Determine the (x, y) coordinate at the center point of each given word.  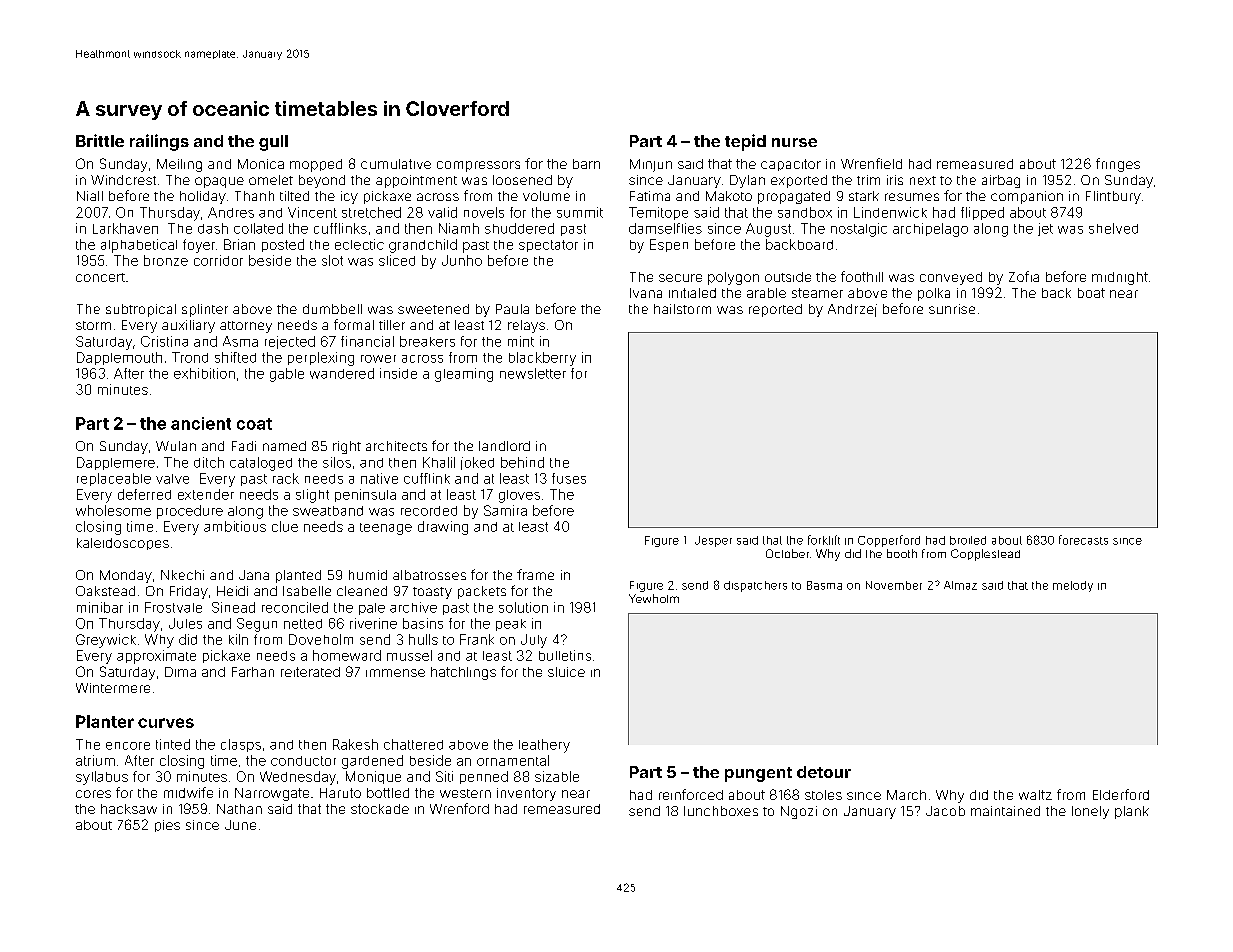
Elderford (1121, 794)
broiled (968, 540)
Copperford (889, 541)
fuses (569, 478)
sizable (557, 776)
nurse (794, 142)
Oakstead (105, 591)
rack (286, 478)
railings (159, 142)
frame (535, 574)
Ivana (646, 293)
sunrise (952, 309)
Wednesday (298, 778)
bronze (166, 260)
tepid (745, 142)
